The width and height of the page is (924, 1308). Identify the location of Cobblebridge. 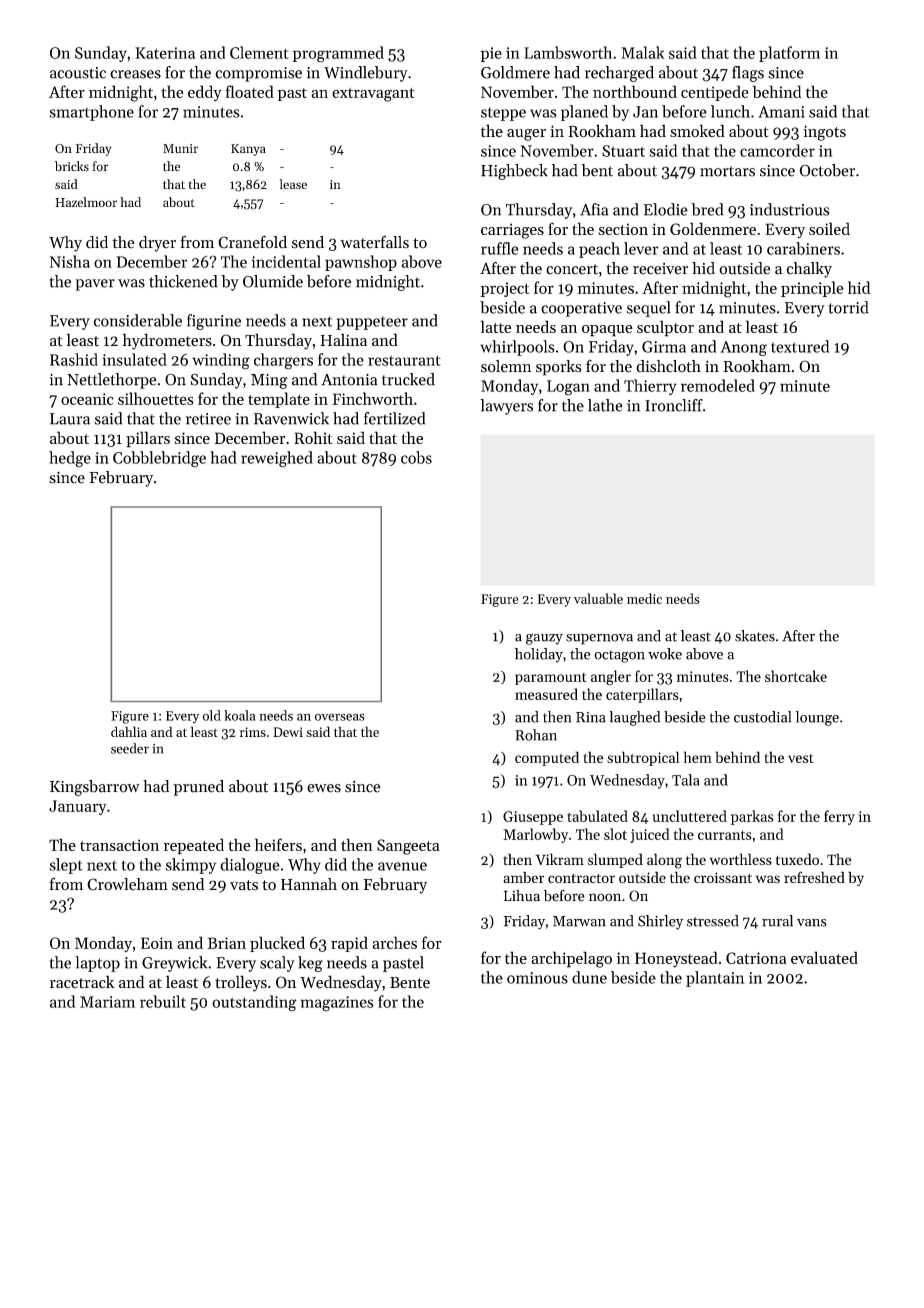
(159, 459).
